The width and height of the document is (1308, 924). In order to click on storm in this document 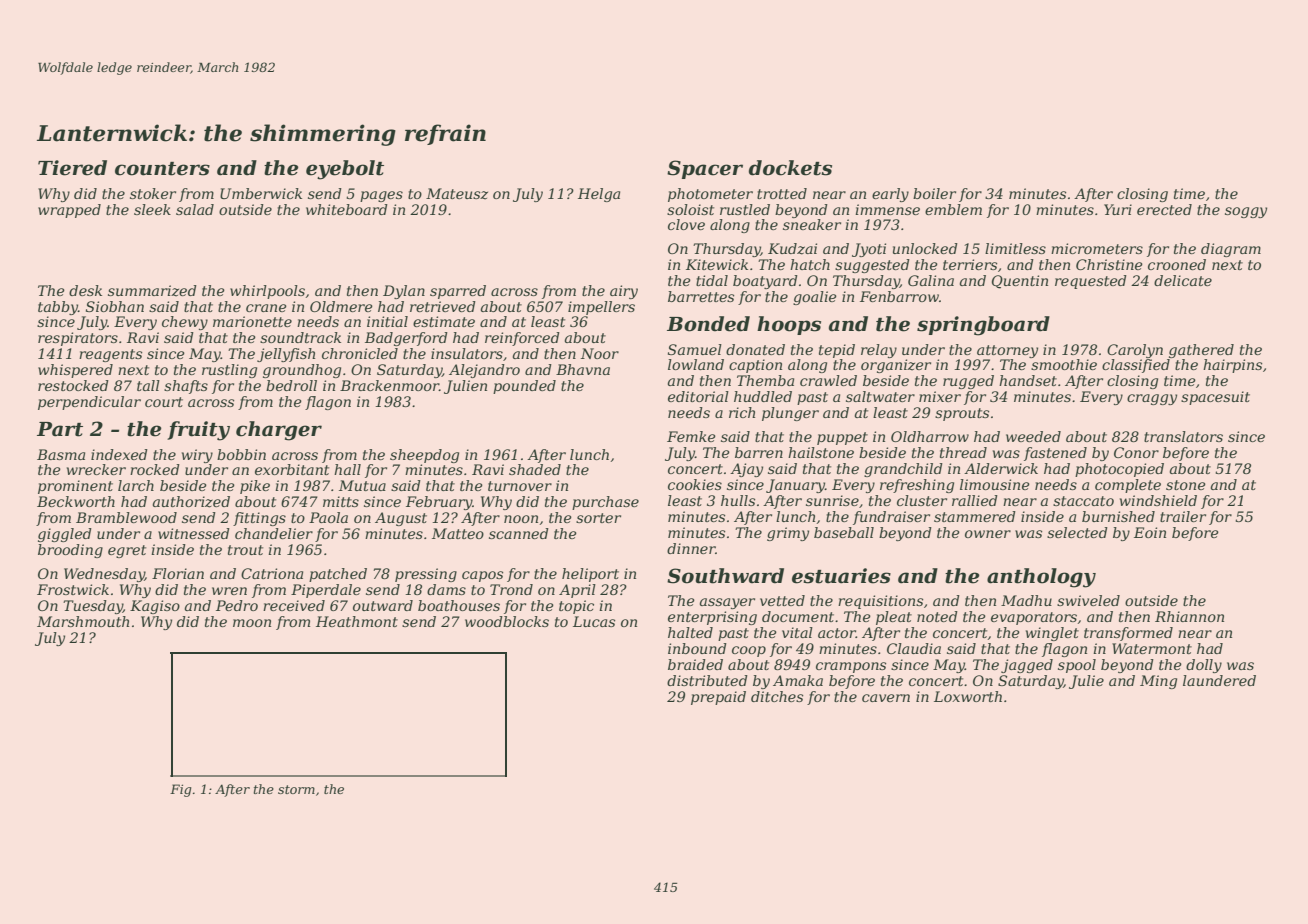, I will do `click(296, 789)`.
